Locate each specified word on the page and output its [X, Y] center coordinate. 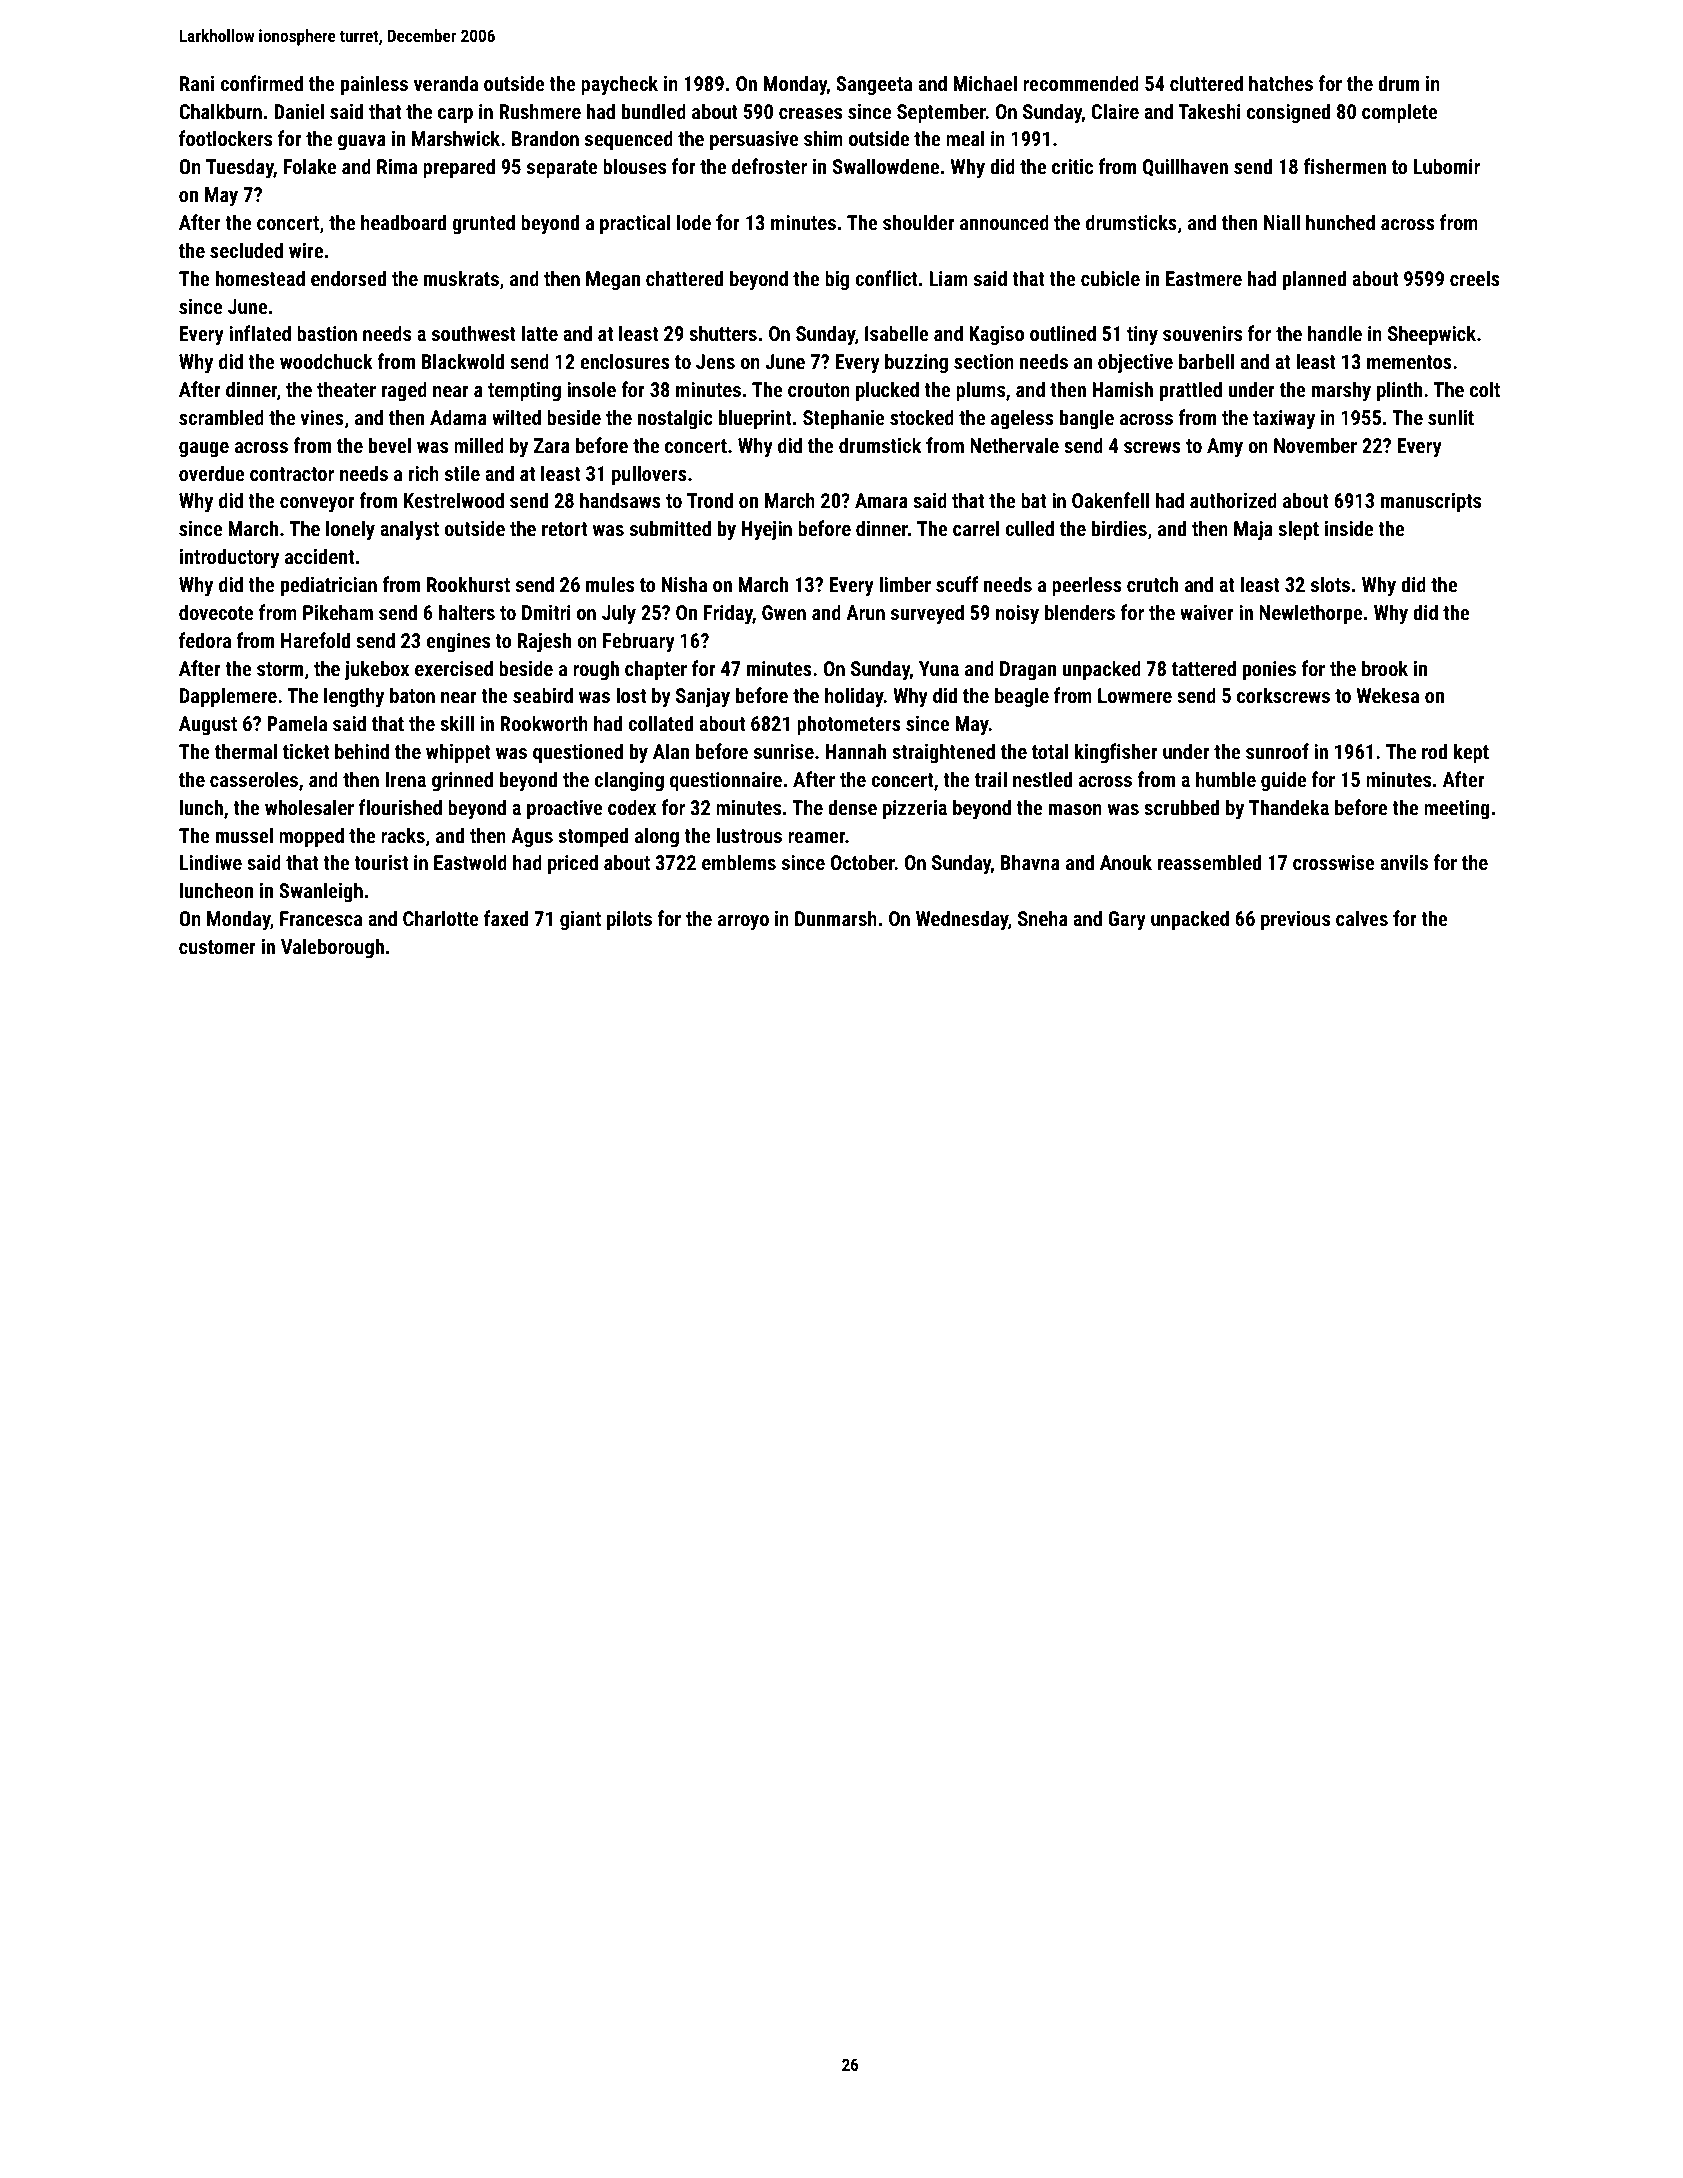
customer [217, 947]
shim [823, 138]
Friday [728, 614]
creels [1475, 278]
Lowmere [1135, 695]
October [863, 862]
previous [1295, 920]
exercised [454, 668]
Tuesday [240, 168]
